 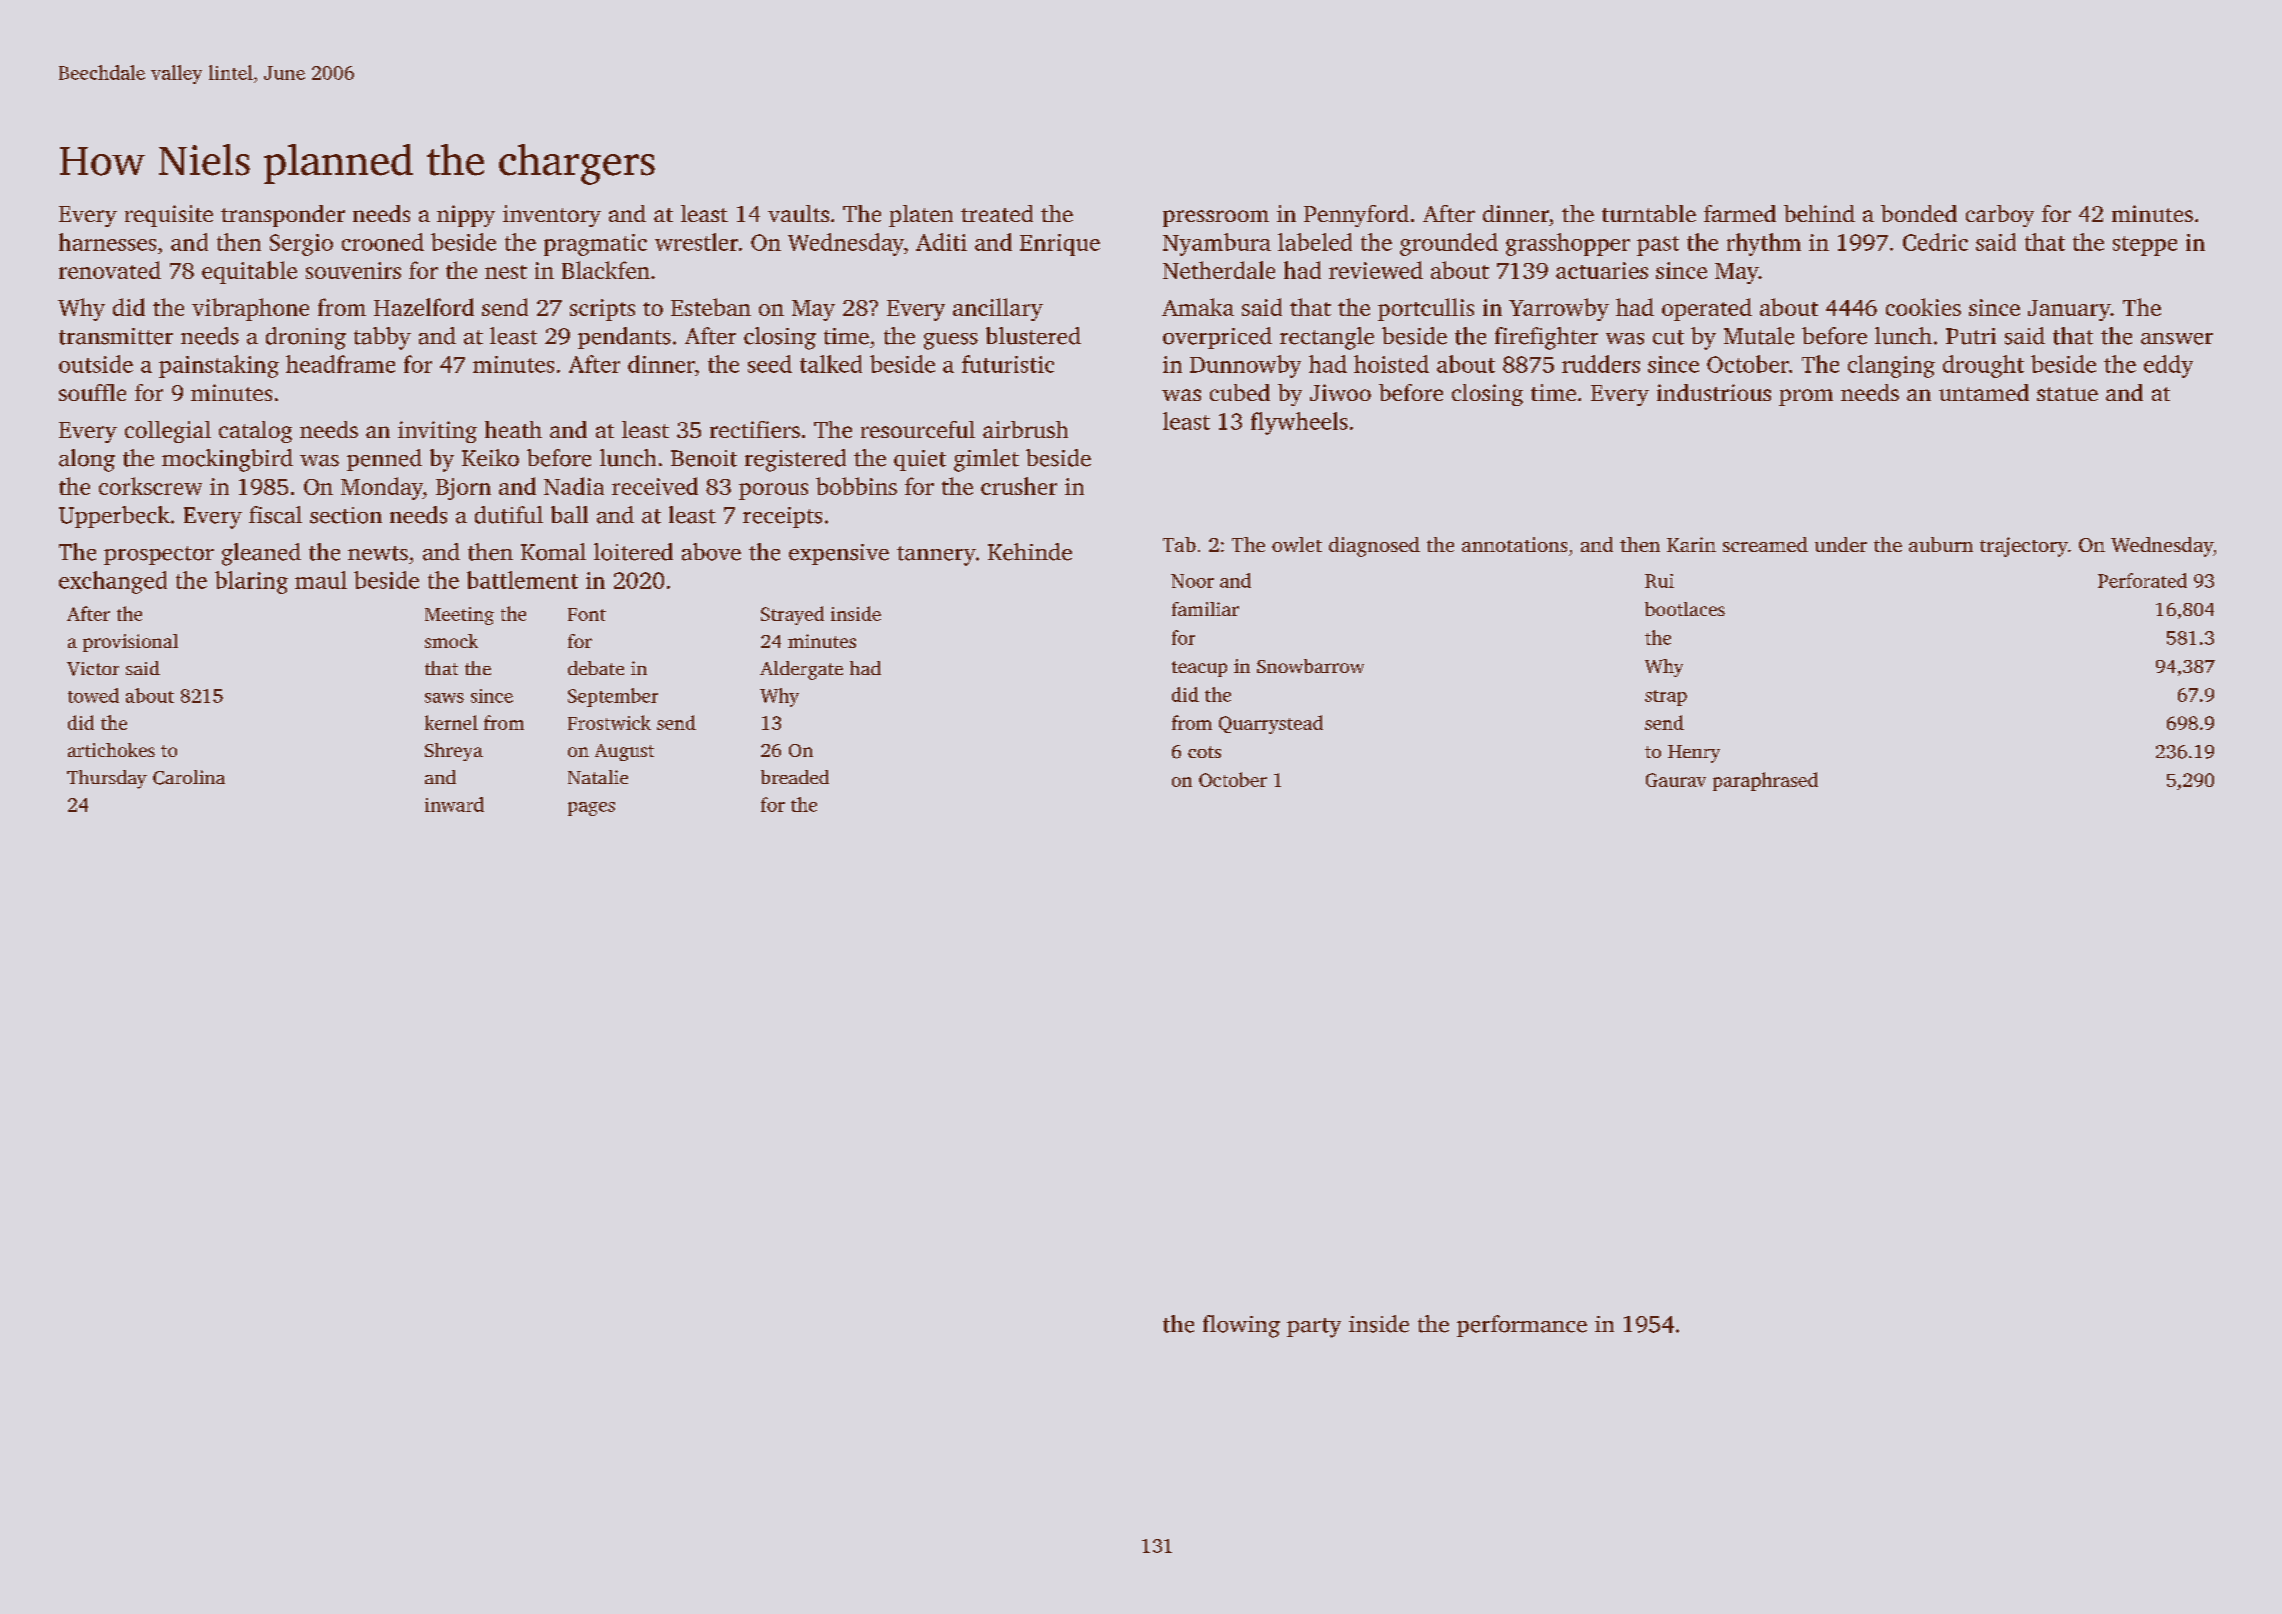 What do you see at coordinates (1923, 307) in the screenshot?
I see `cookies` at bounding box center [1923, 307].
